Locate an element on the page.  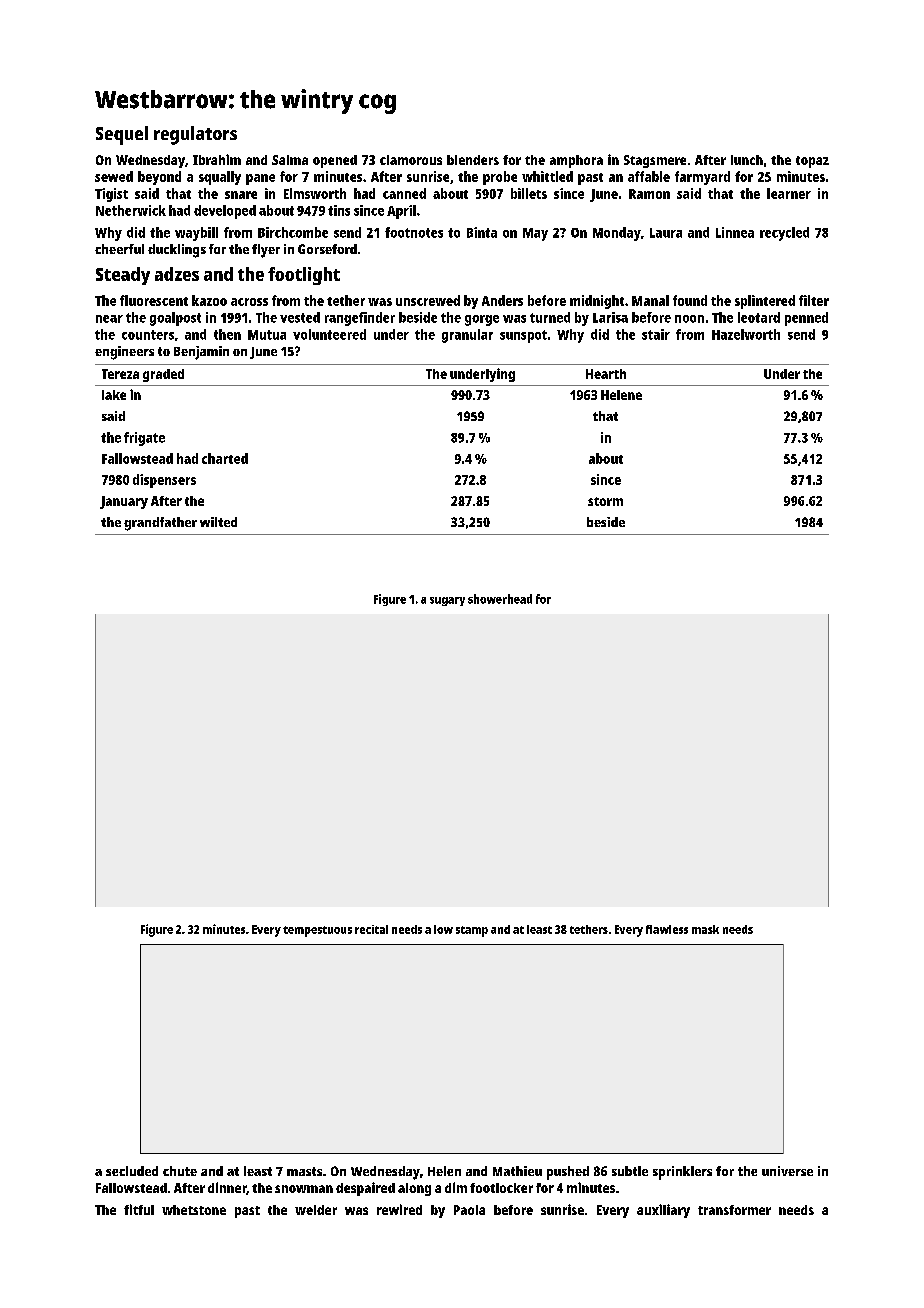
showerhead is located at coordinates (500, 599).
